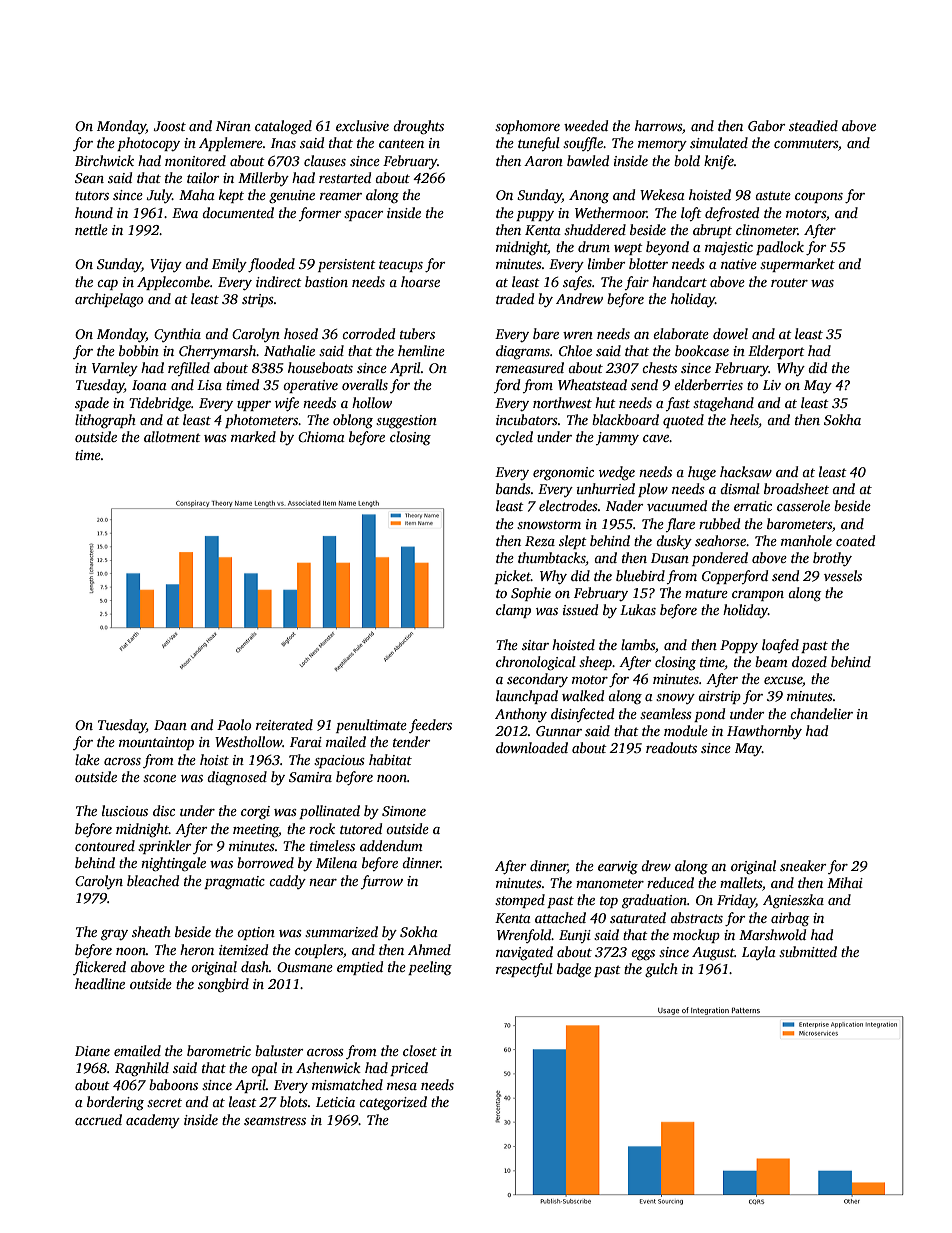 The width and height of the screenshot is (952, 1233). Describe the element at coordinates (618, 867) in the screenshot. I see `earwig` at that location.
